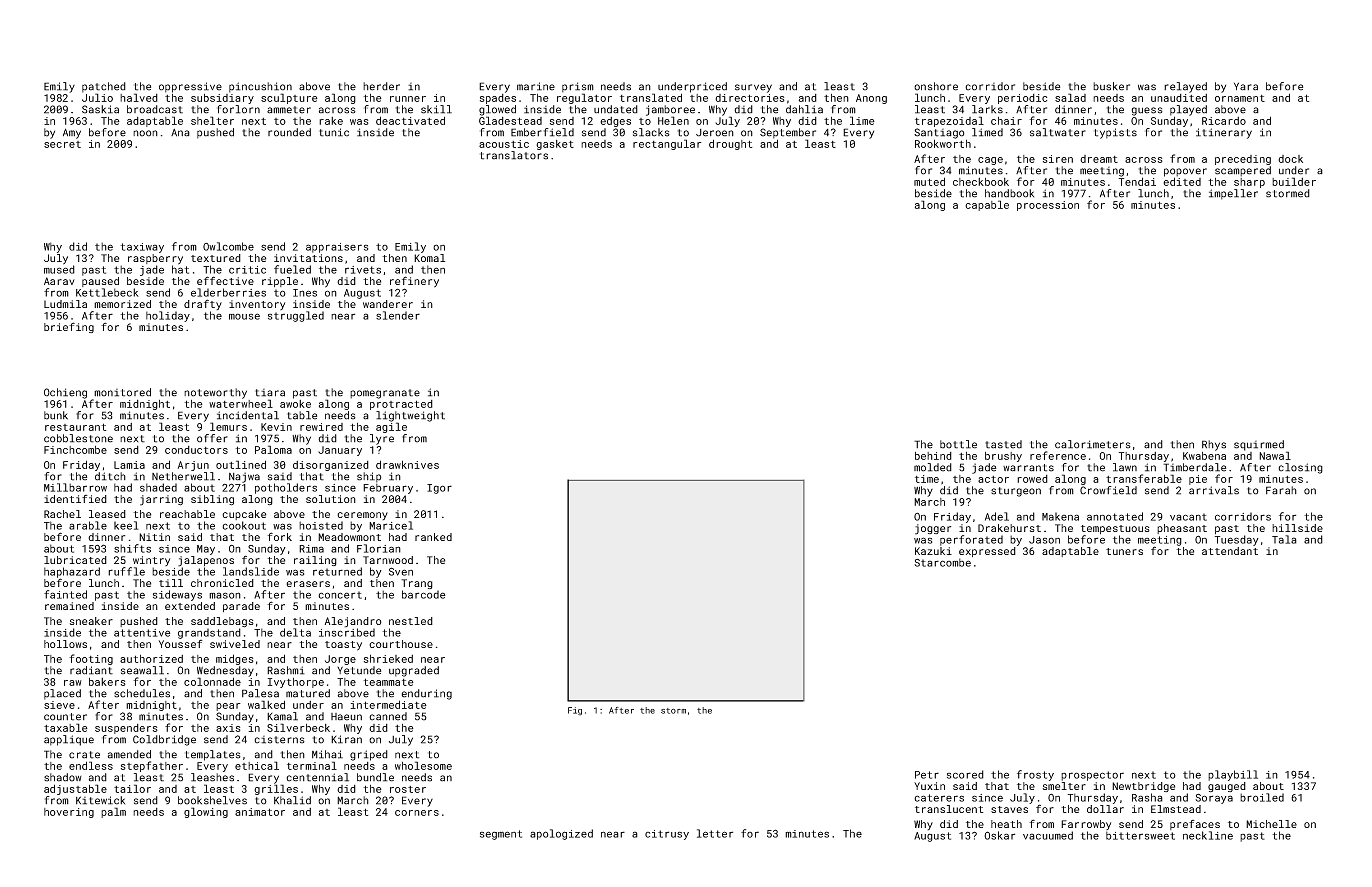 The width and height of the screenshot is (1372, 887). I want to click on landslide, so click(251, 571).
